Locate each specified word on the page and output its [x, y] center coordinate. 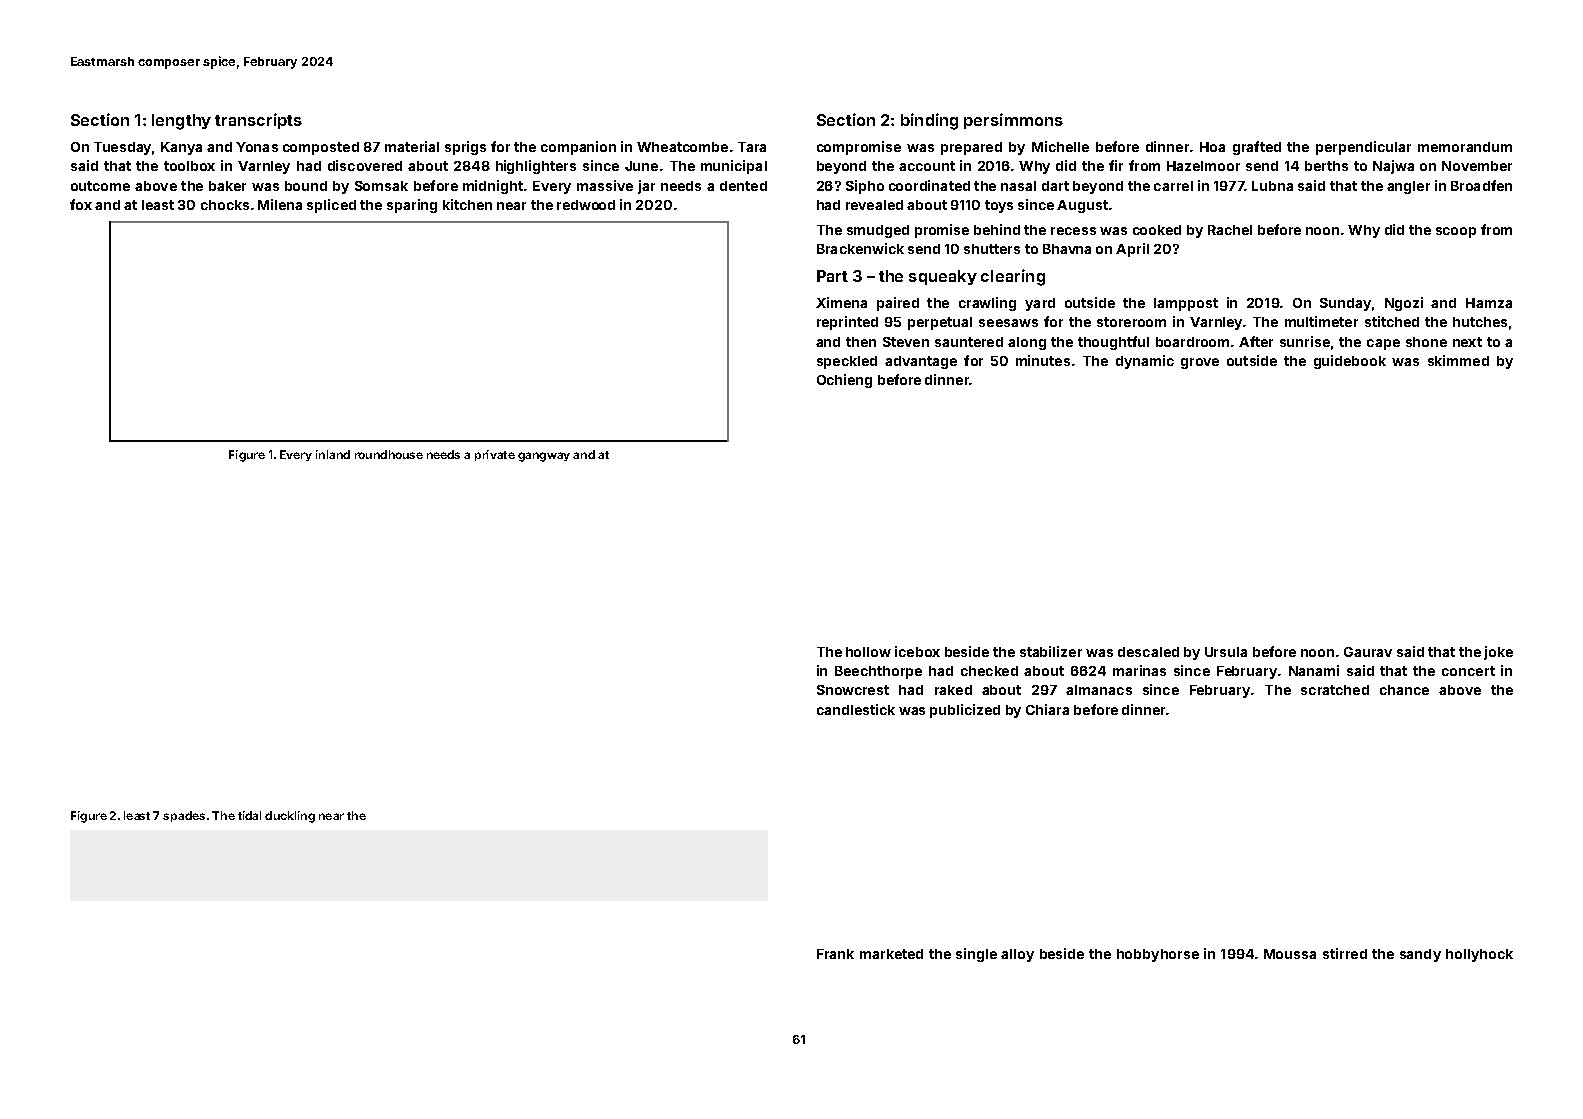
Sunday [1345, 304]
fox [81, 204]
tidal [249, 815]
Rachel [1230, 230]
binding [929, 121]
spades [184, 816]
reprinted [847, 323]
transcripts [258, 121]
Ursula [1226, 652]
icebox [917, 651]
